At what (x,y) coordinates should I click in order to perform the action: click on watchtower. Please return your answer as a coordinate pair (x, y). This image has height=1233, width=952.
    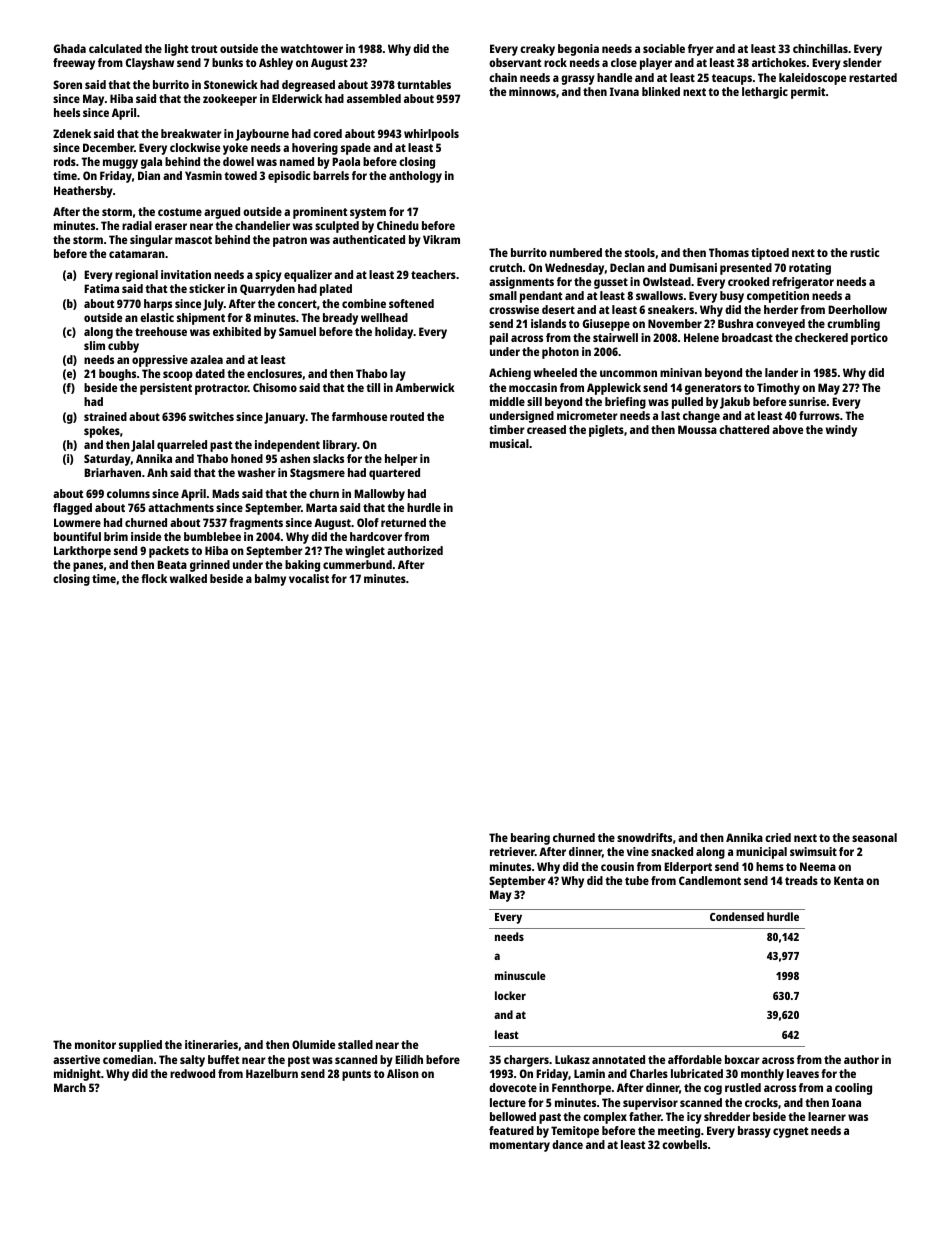
    Looking at the image, I should click on (312, 48).
